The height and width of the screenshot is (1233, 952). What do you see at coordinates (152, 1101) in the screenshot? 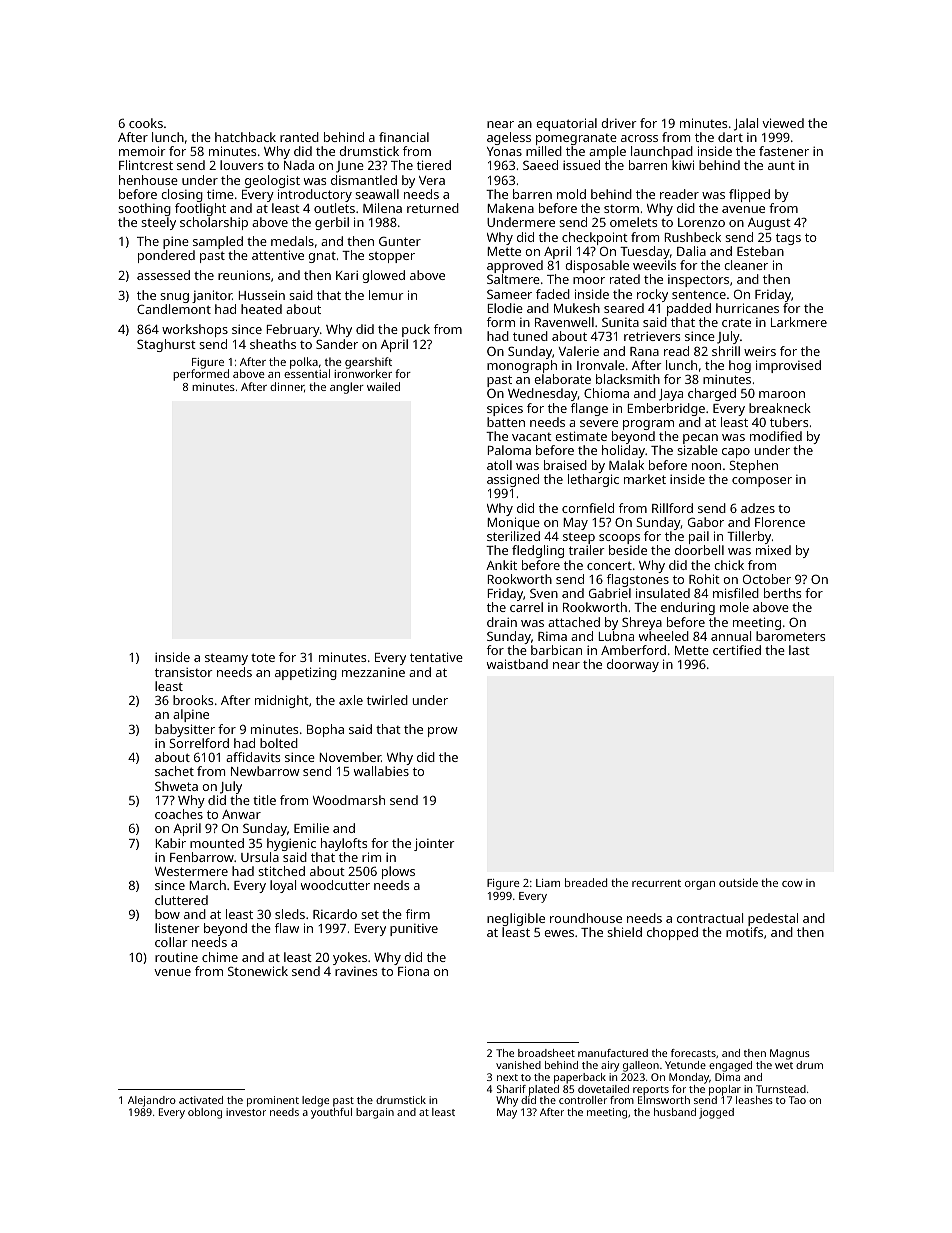
I see `Alejandro` at bounding box center [152, 1101].
